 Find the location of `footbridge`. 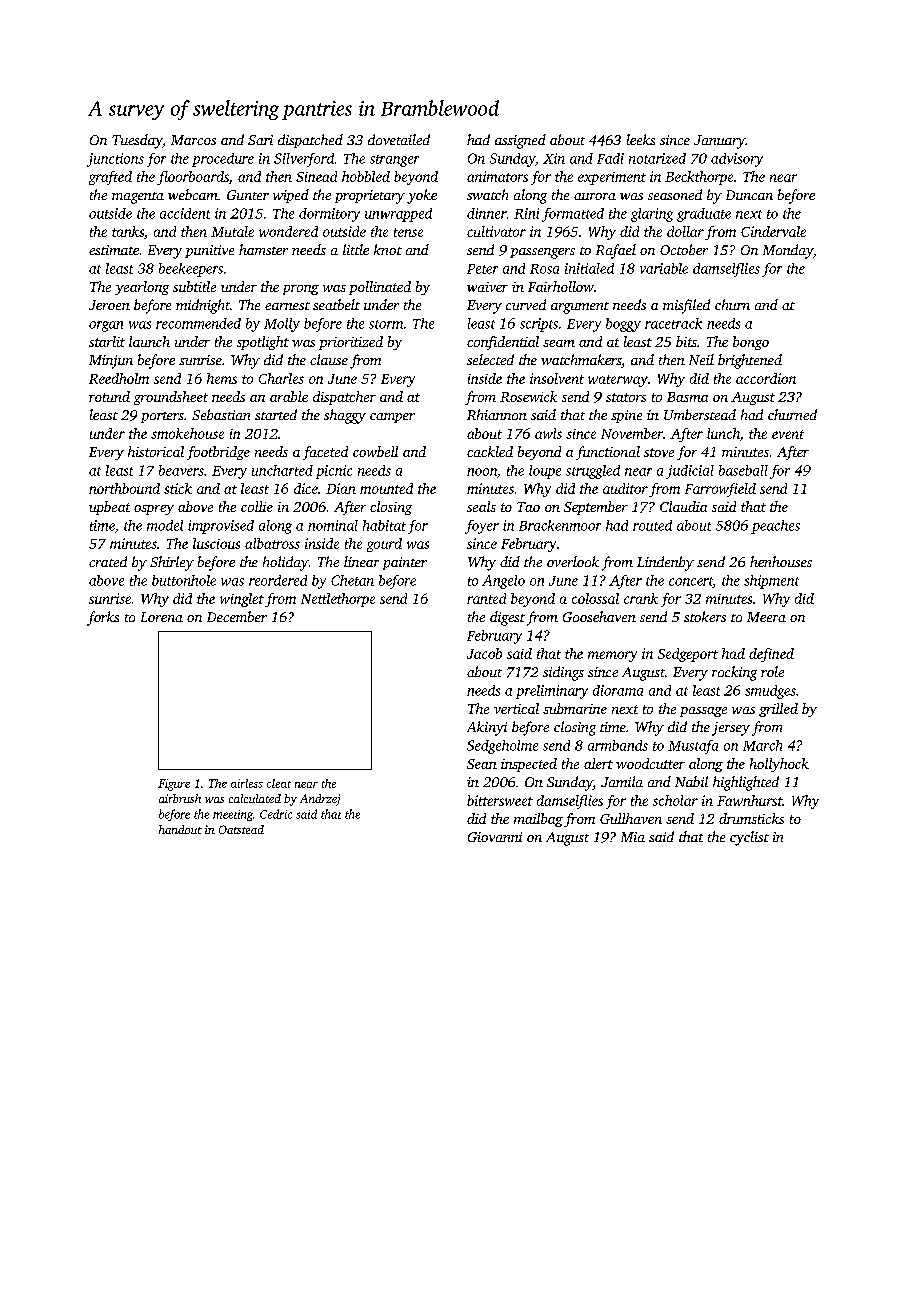

footbridge is located at coordinates (218, 453).
